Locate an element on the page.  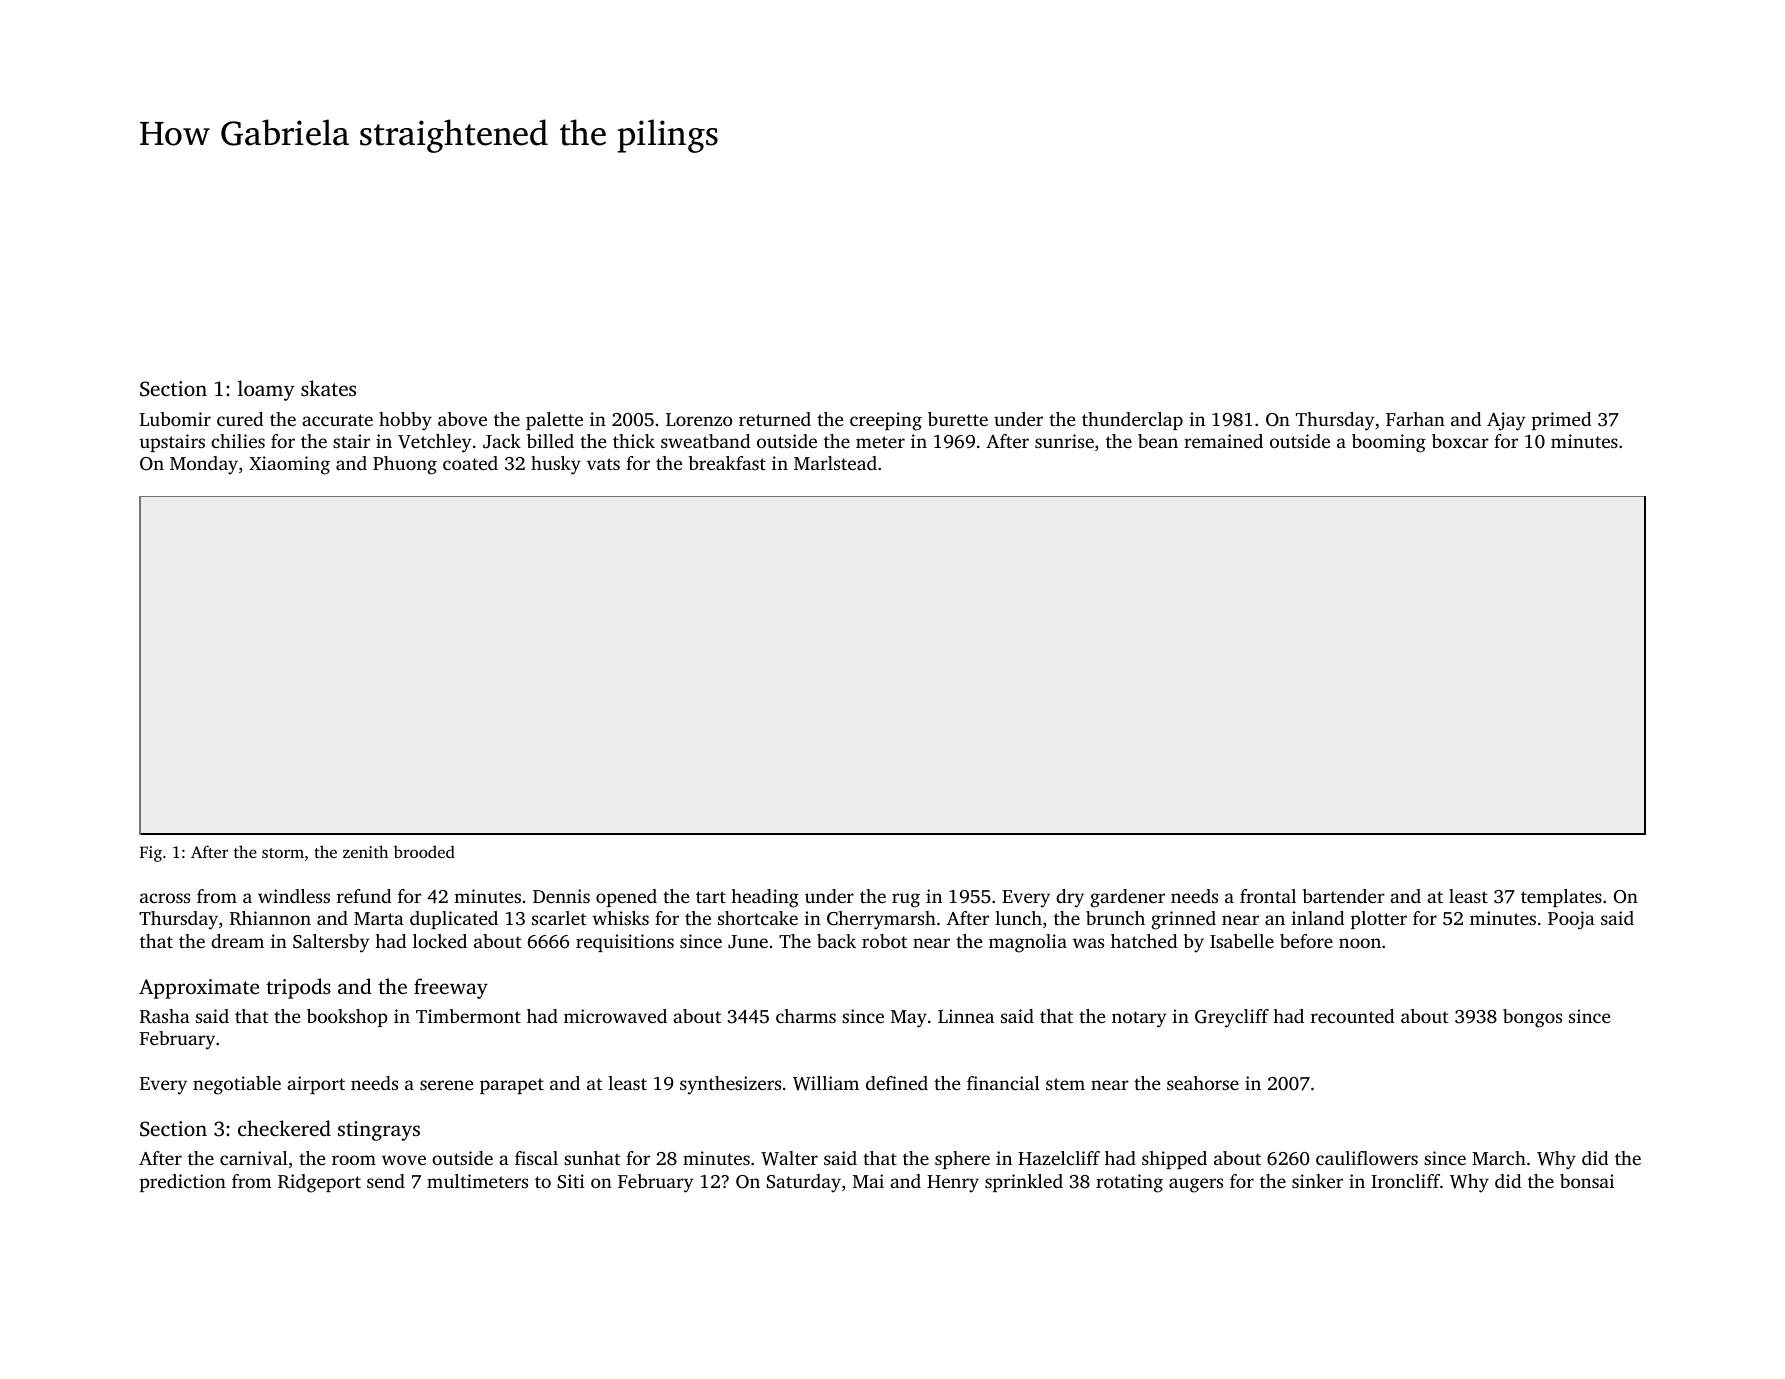
shipped is located at coordinates (1174, 1160).
